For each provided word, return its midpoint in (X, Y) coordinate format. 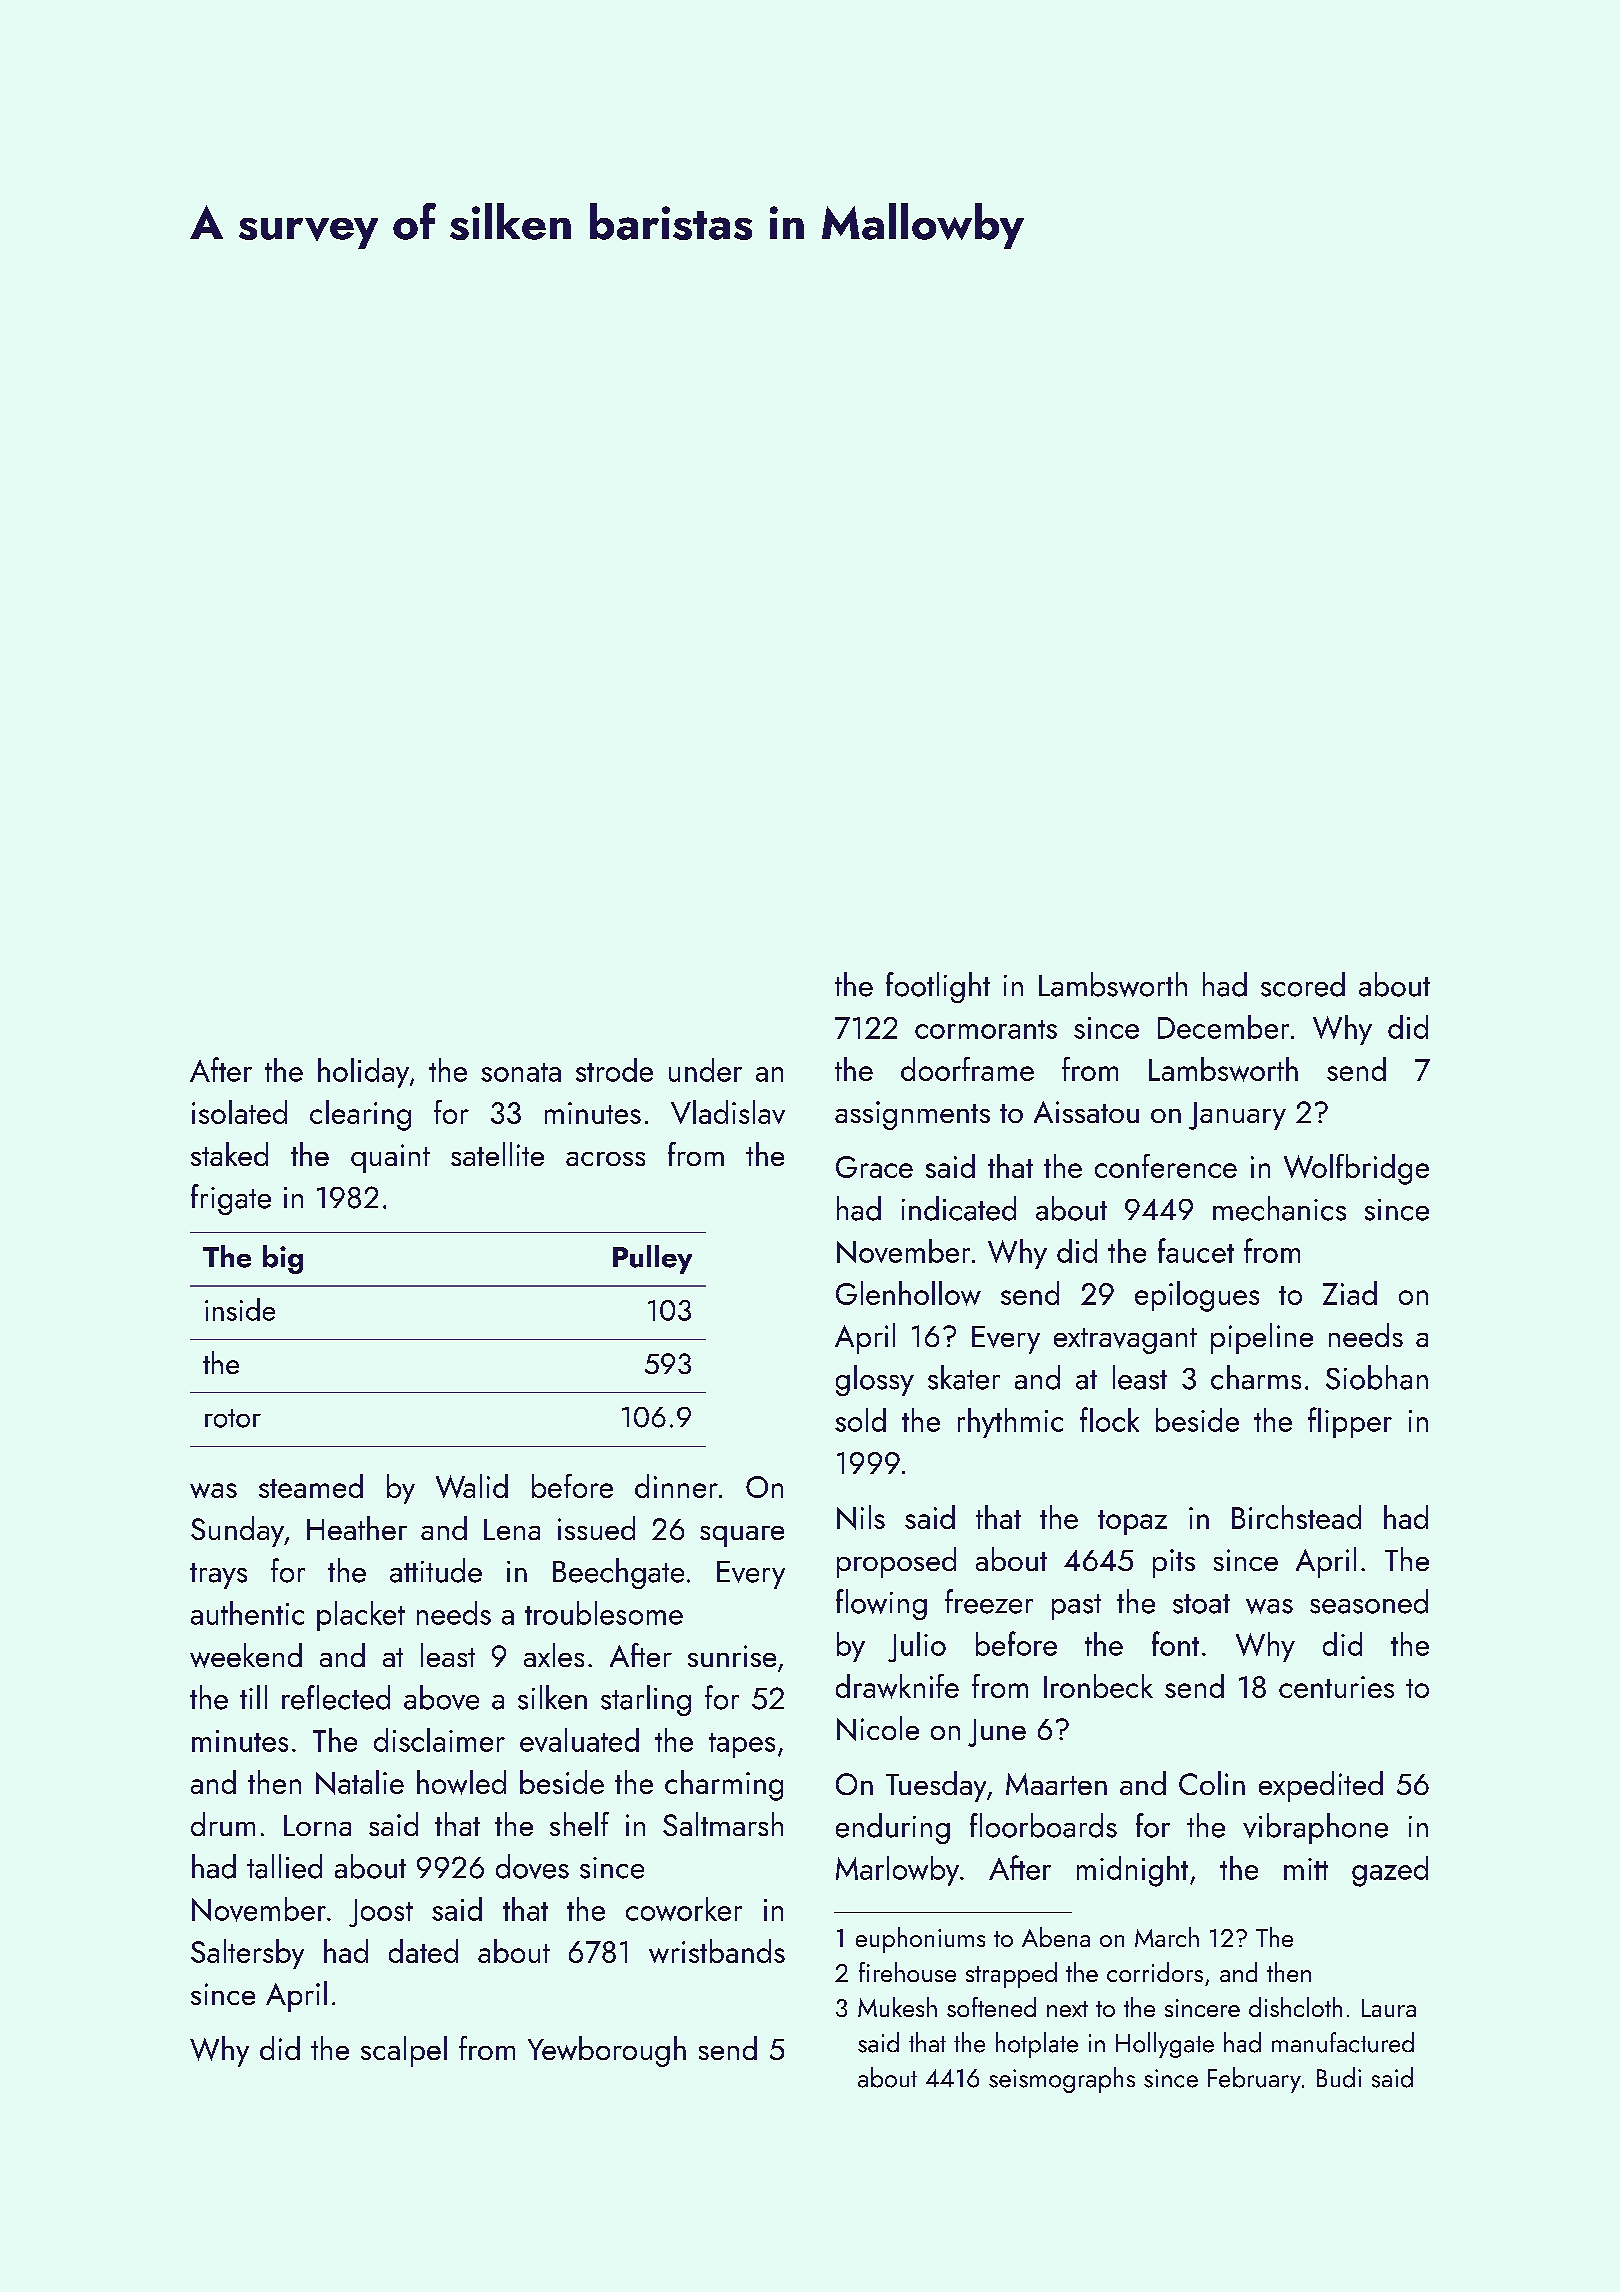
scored (1303, 984)
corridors (1155, 1972)
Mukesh (897, 2007)
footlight (938, 987)
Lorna (317, 1825)
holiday (363, 1073)
